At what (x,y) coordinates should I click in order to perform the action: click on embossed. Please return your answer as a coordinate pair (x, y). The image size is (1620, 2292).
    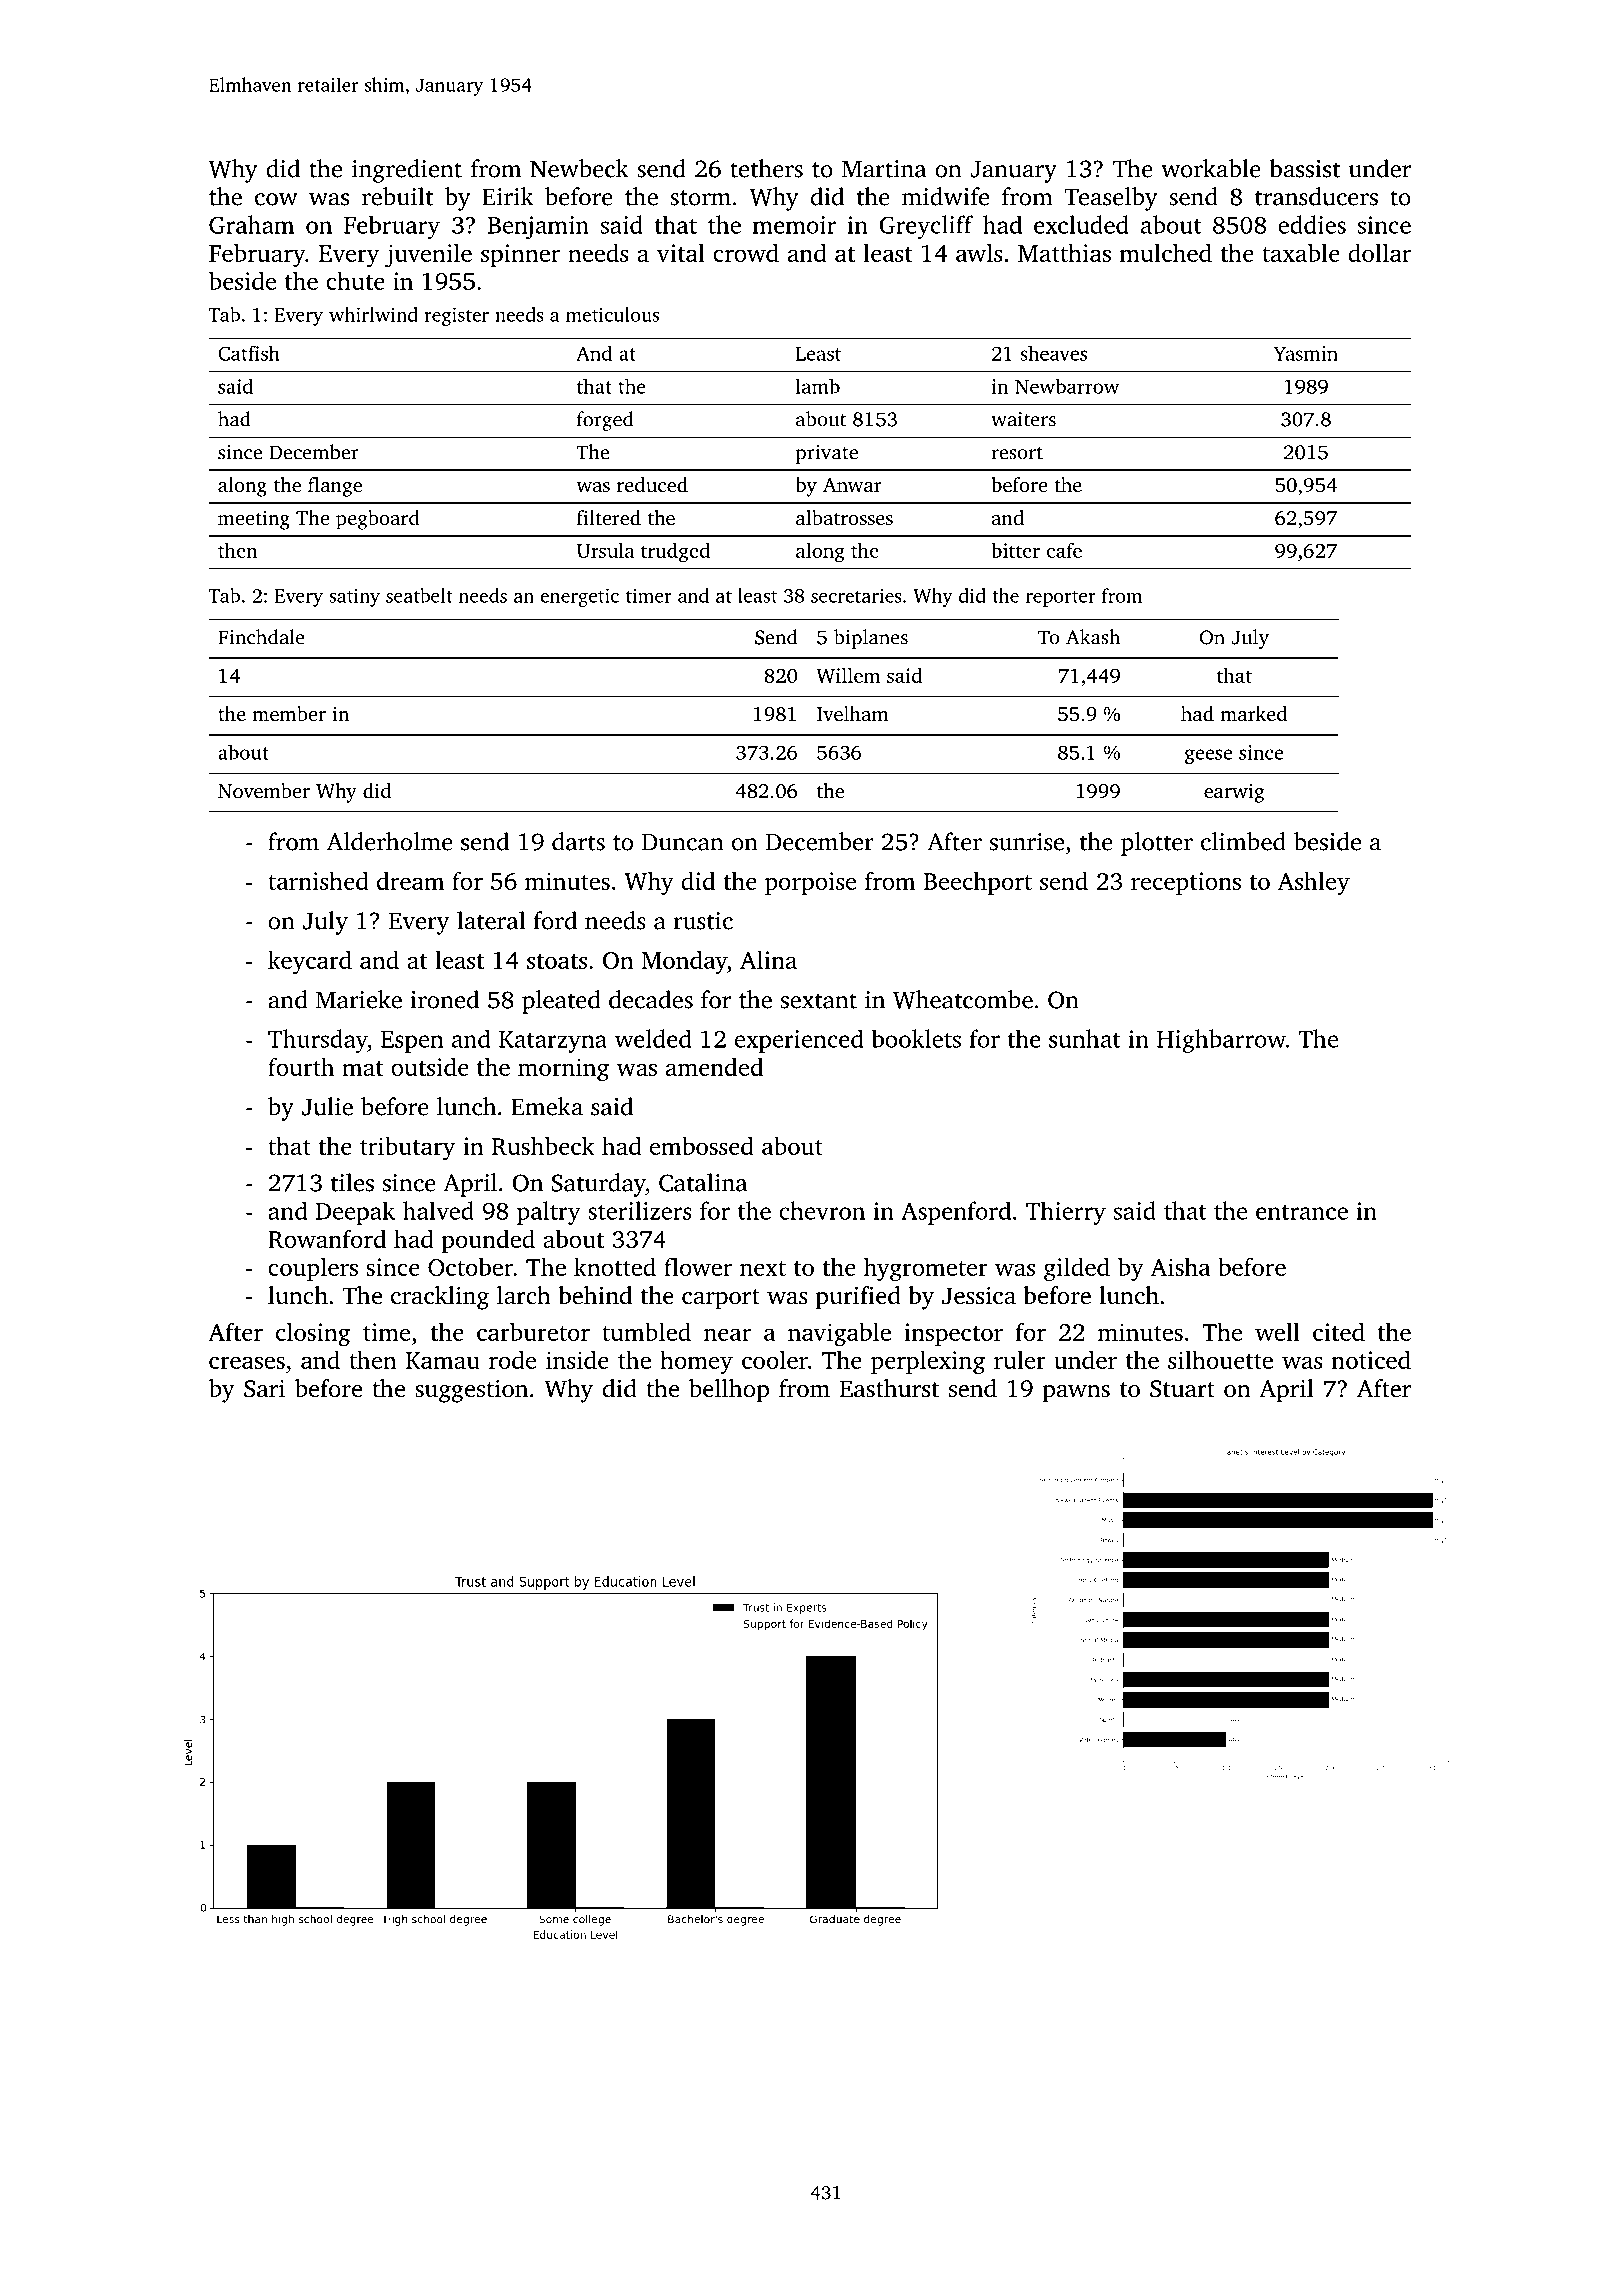
    Looking at the image, I should click on (702, 1145).
